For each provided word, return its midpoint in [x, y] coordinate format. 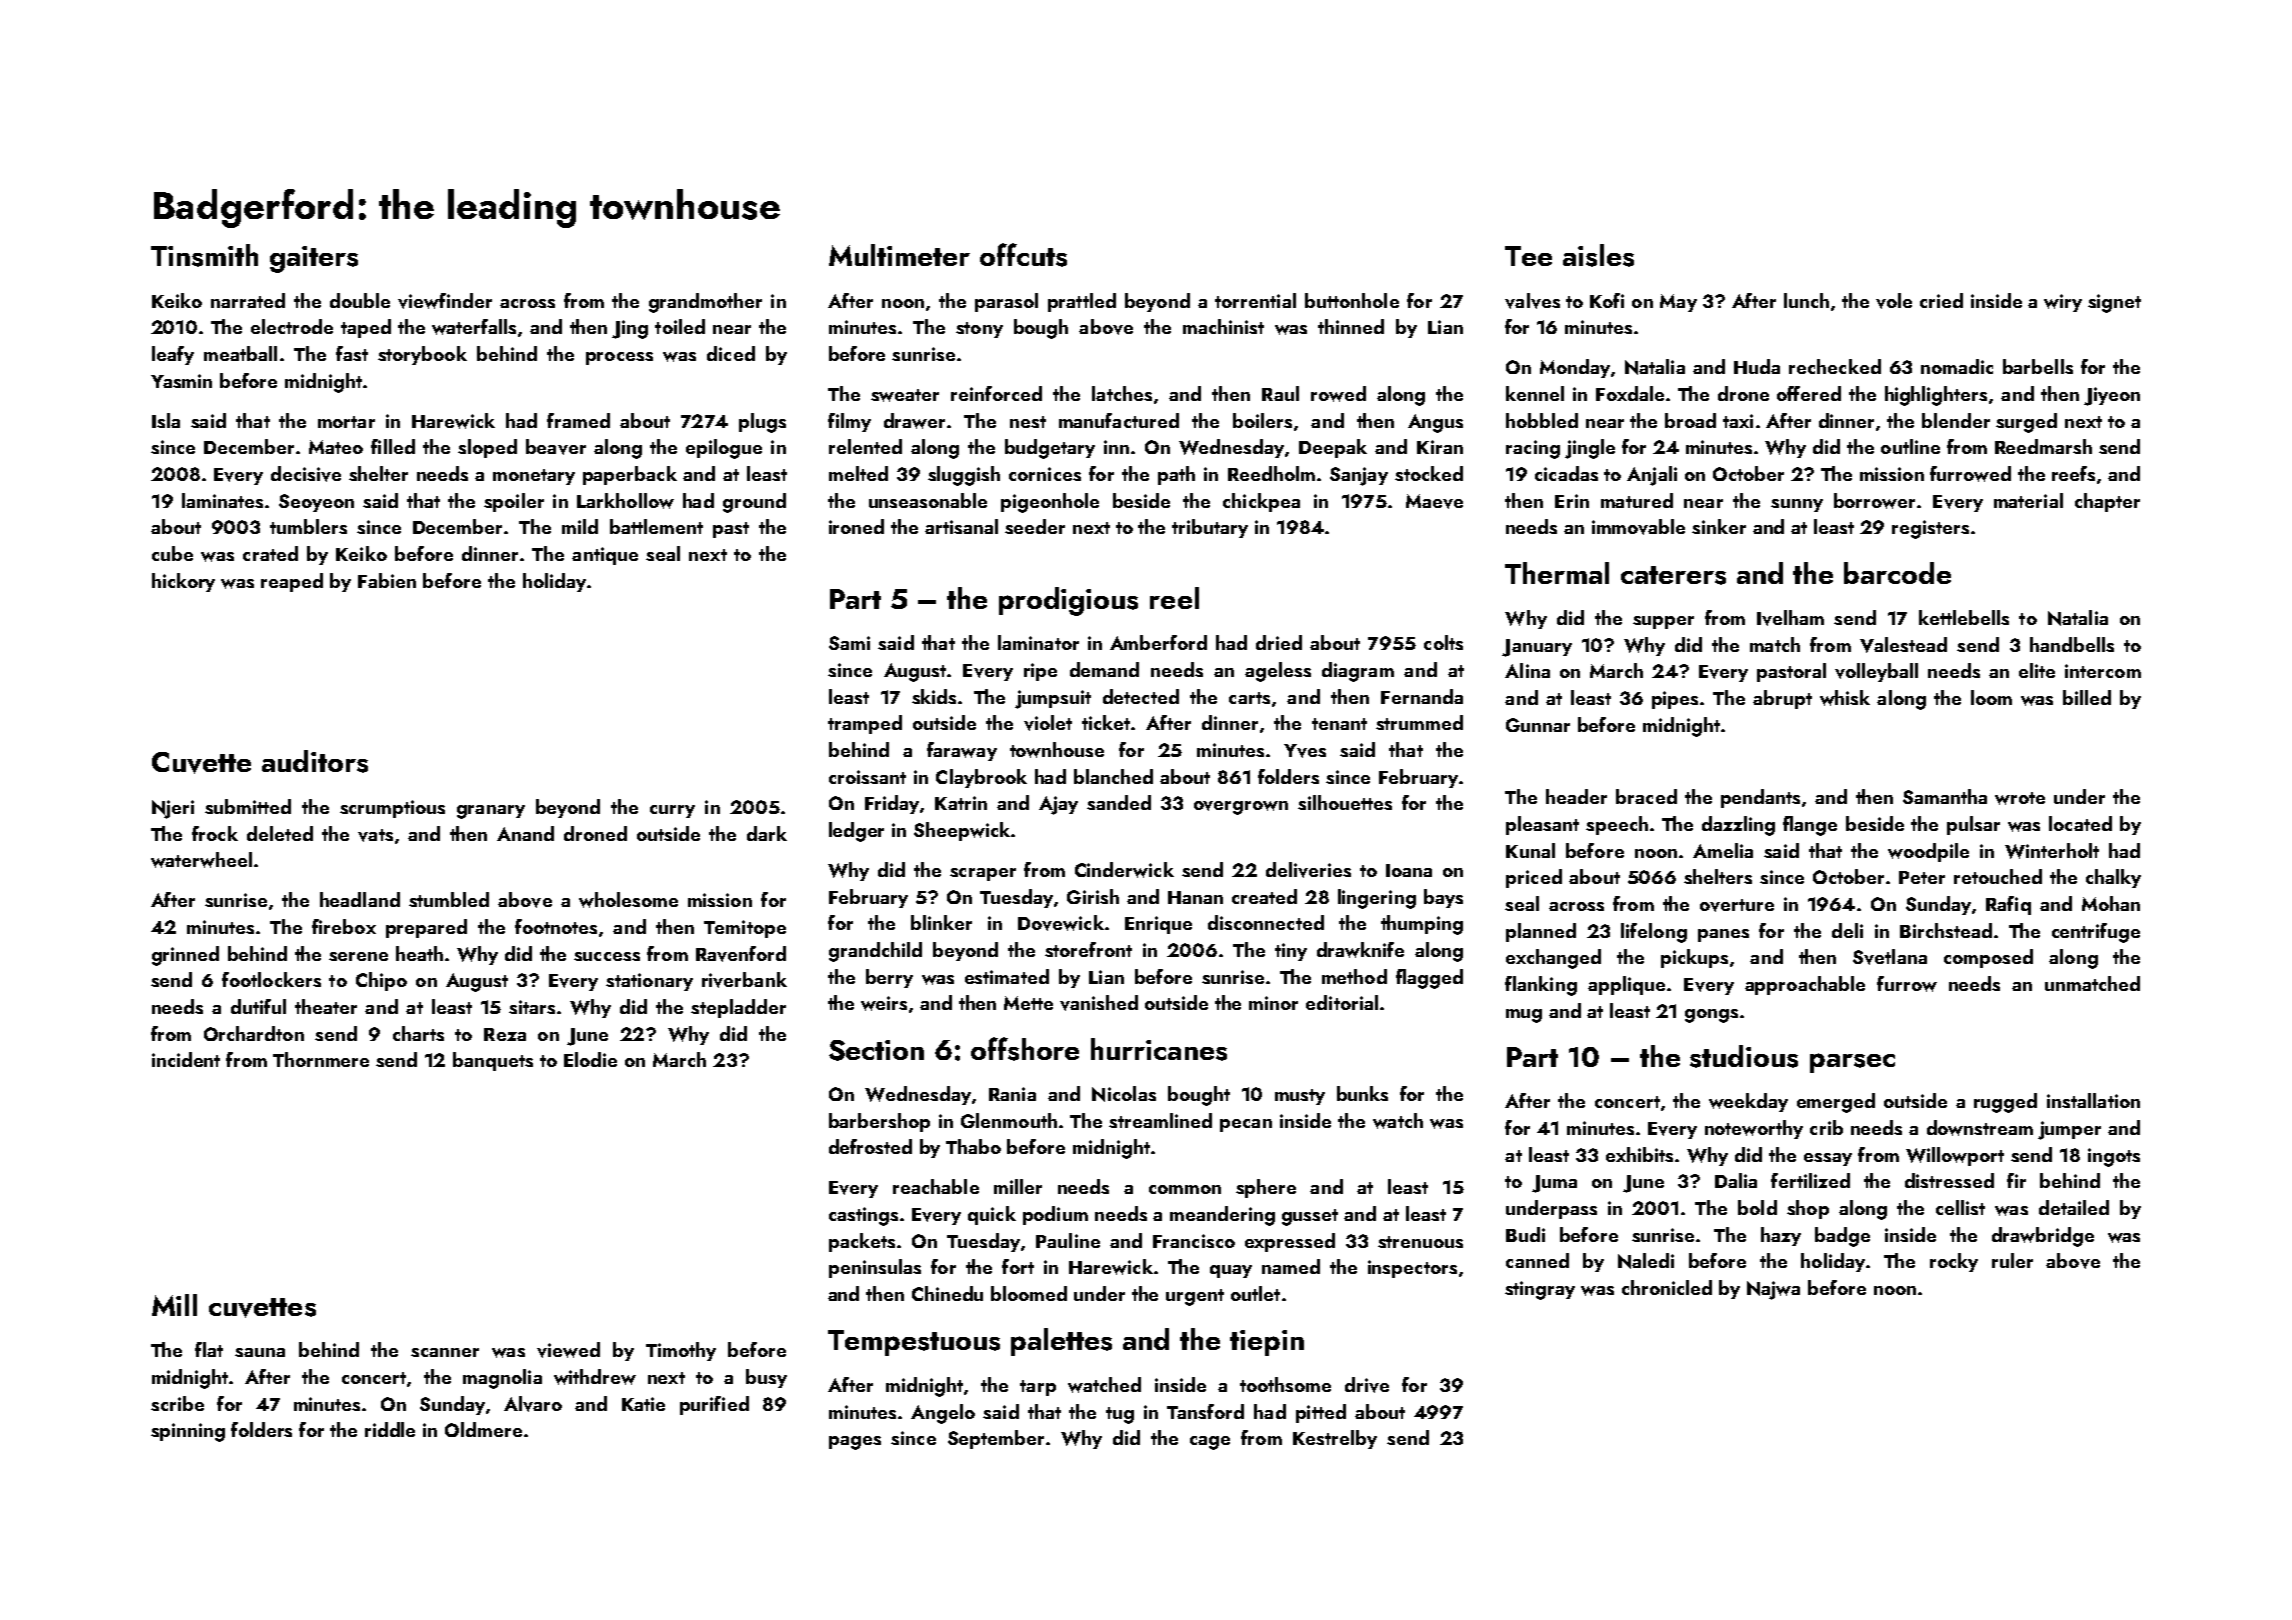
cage [1210, 1443]
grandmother [705, 303]
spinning [188, 1432]
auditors [315, 761]
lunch [1806, 300]
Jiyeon [2112, 396]
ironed [856, 526]
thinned [1351, 326]
